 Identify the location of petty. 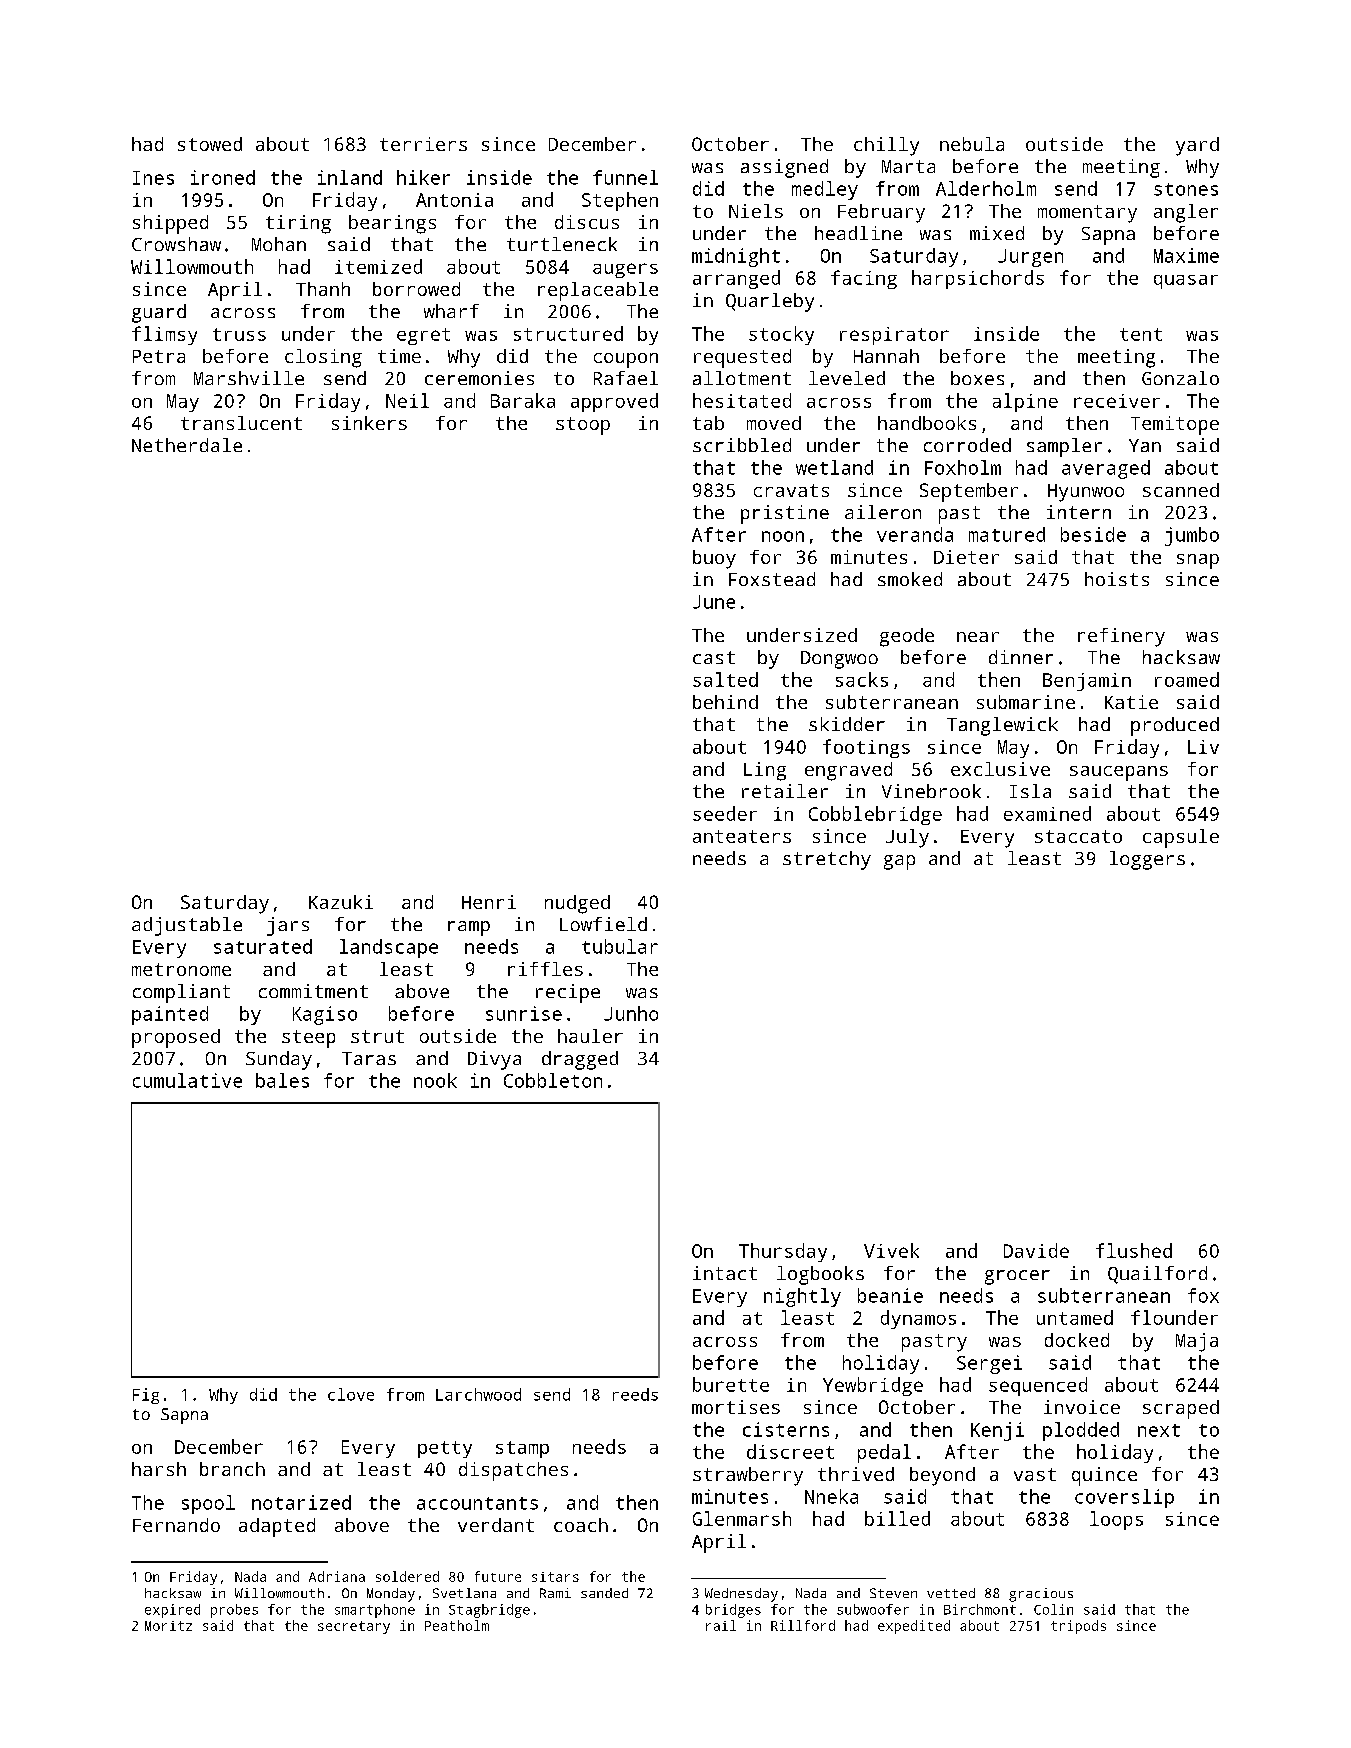
(445, 1449).
